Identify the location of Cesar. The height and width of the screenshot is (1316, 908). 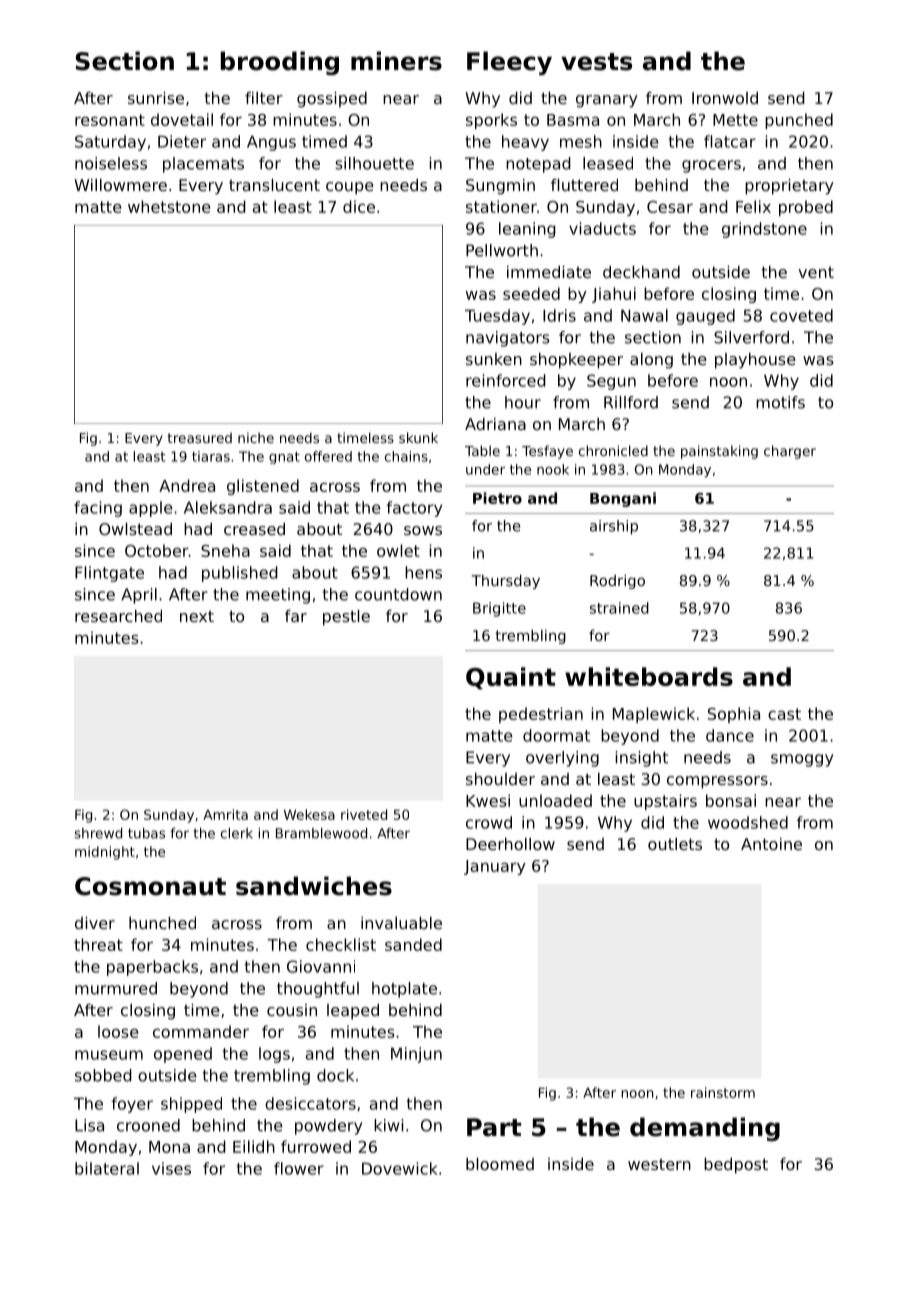
(670, 207).
